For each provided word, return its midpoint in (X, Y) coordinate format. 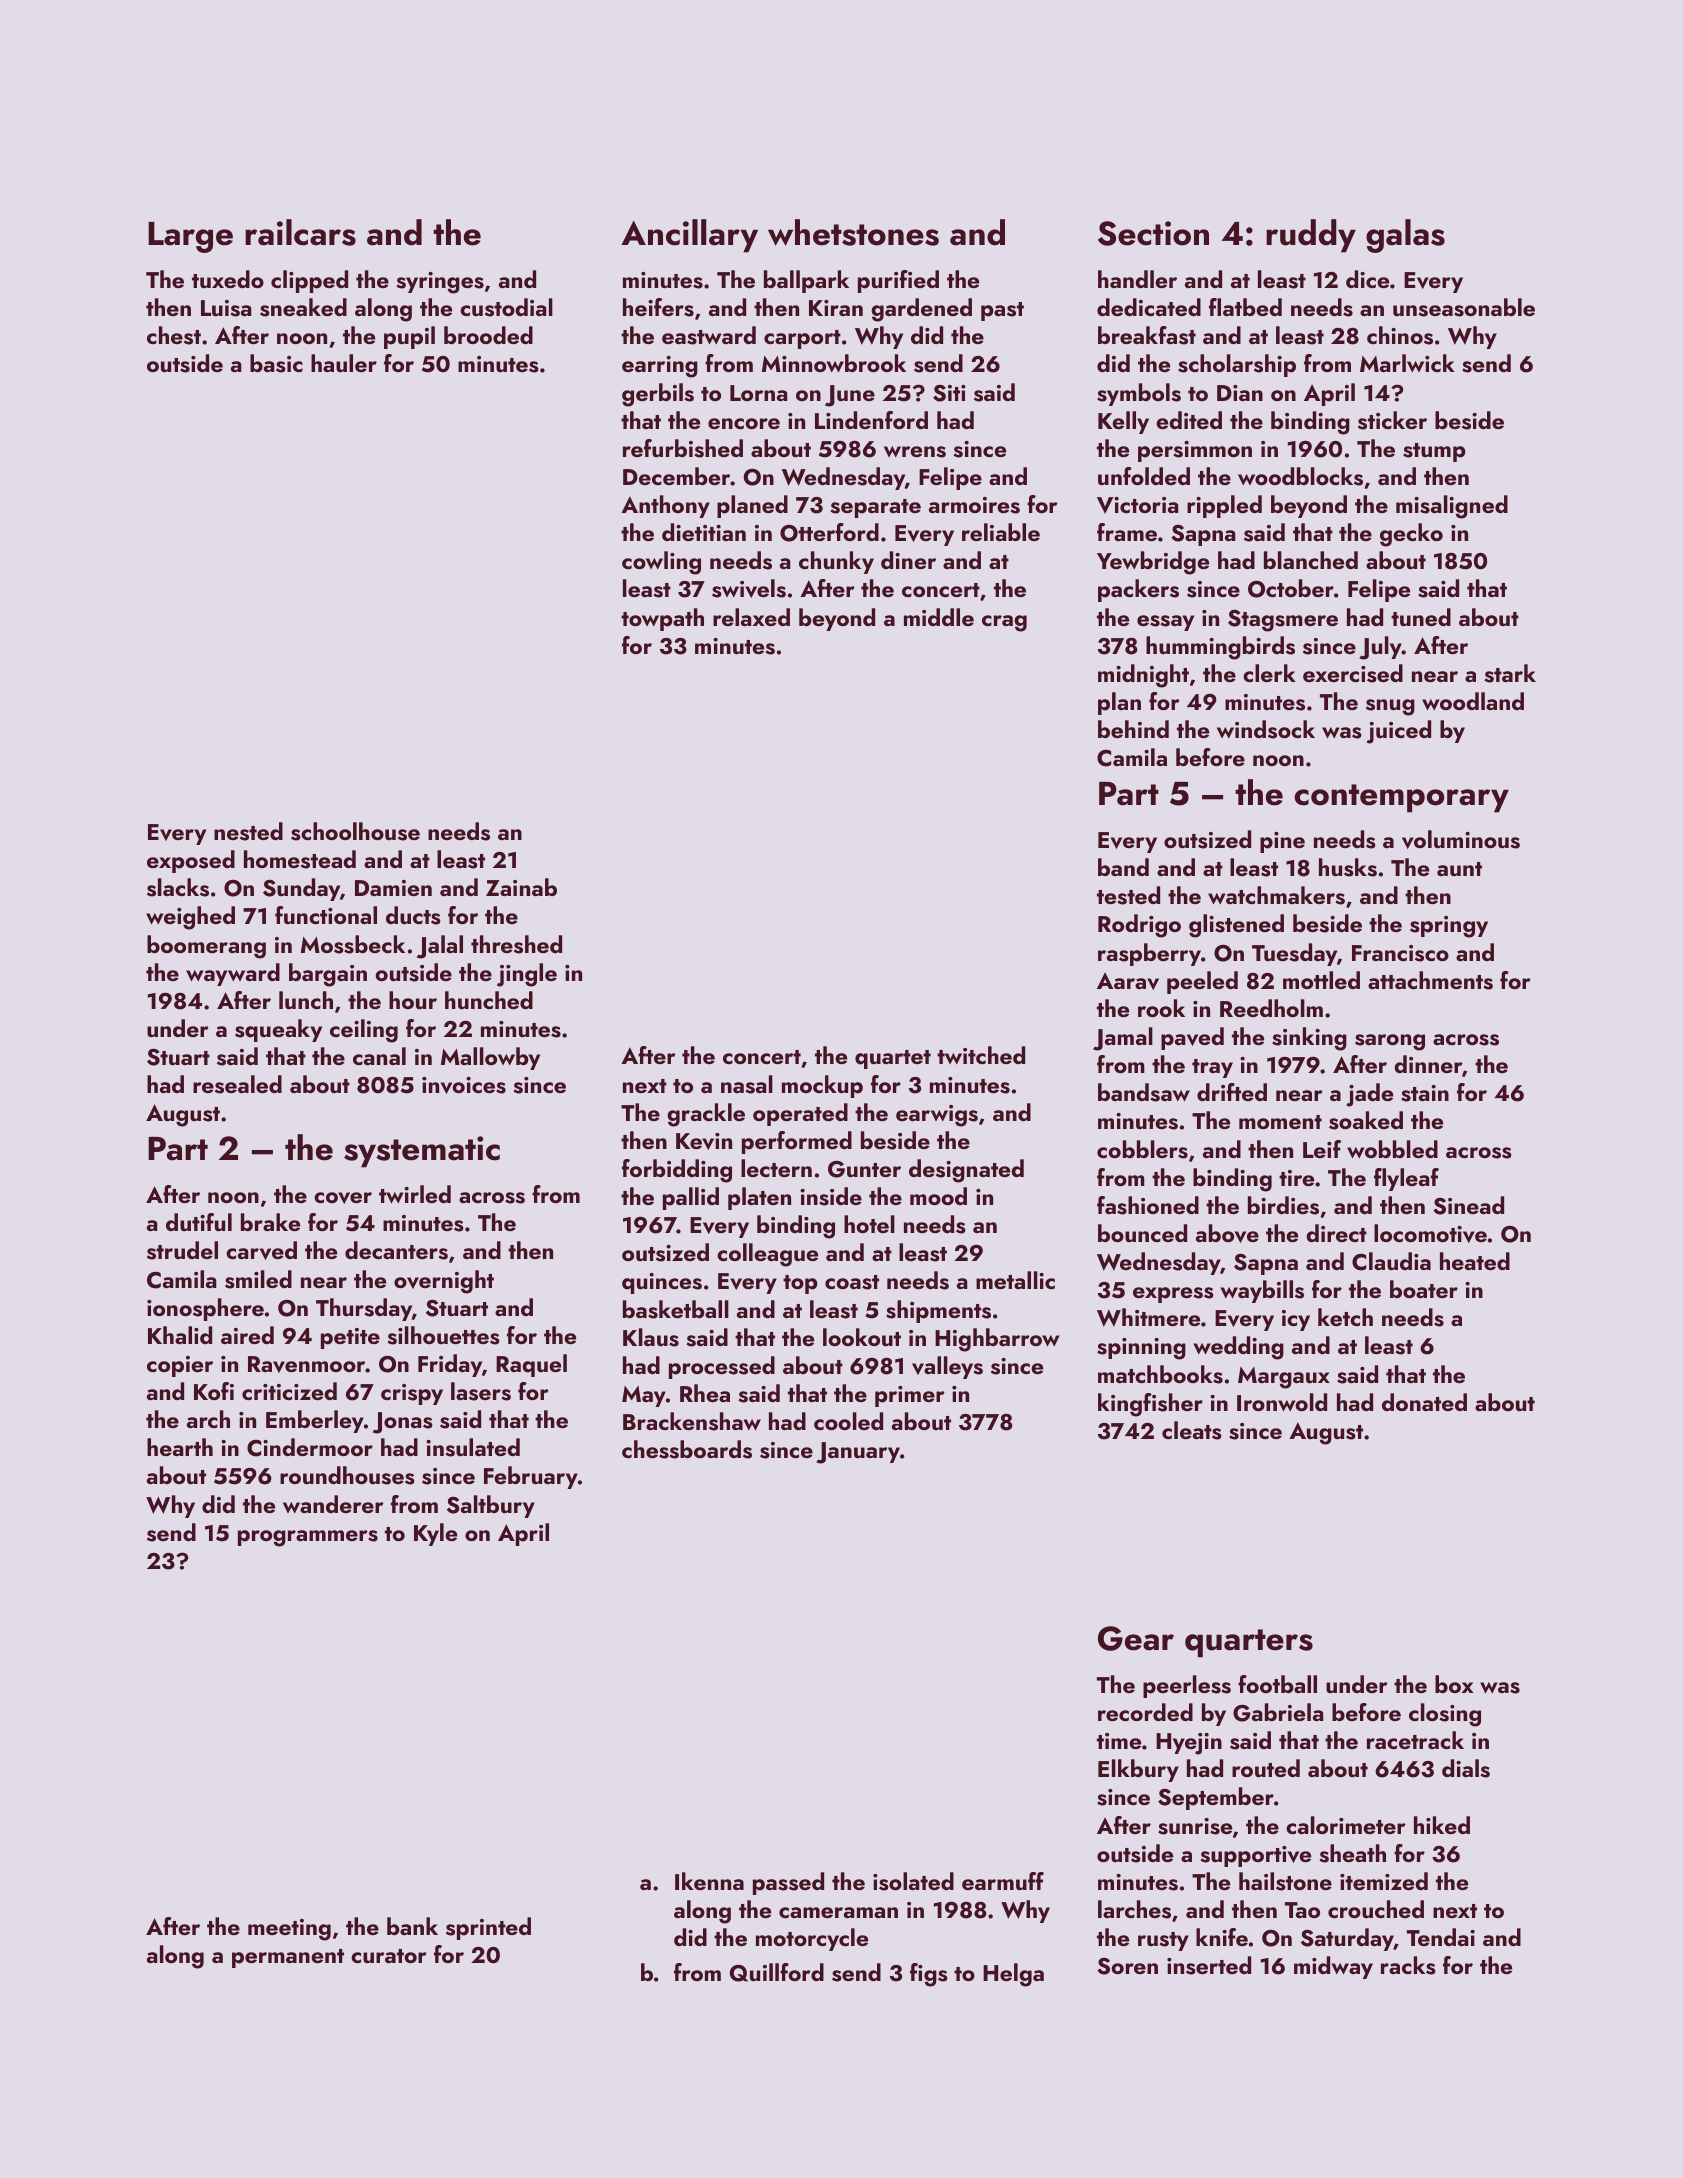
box (1454, 1684)
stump (1434, 452)
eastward (709, 335)
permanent (288, 1958)
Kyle (435, 1534)
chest (174, 335)
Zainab (521, 887)
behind (1133, 729)
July (1381, 648)
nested (248, 831)
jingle (527, 975)
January (858, 1453)
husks (1348, 867)
